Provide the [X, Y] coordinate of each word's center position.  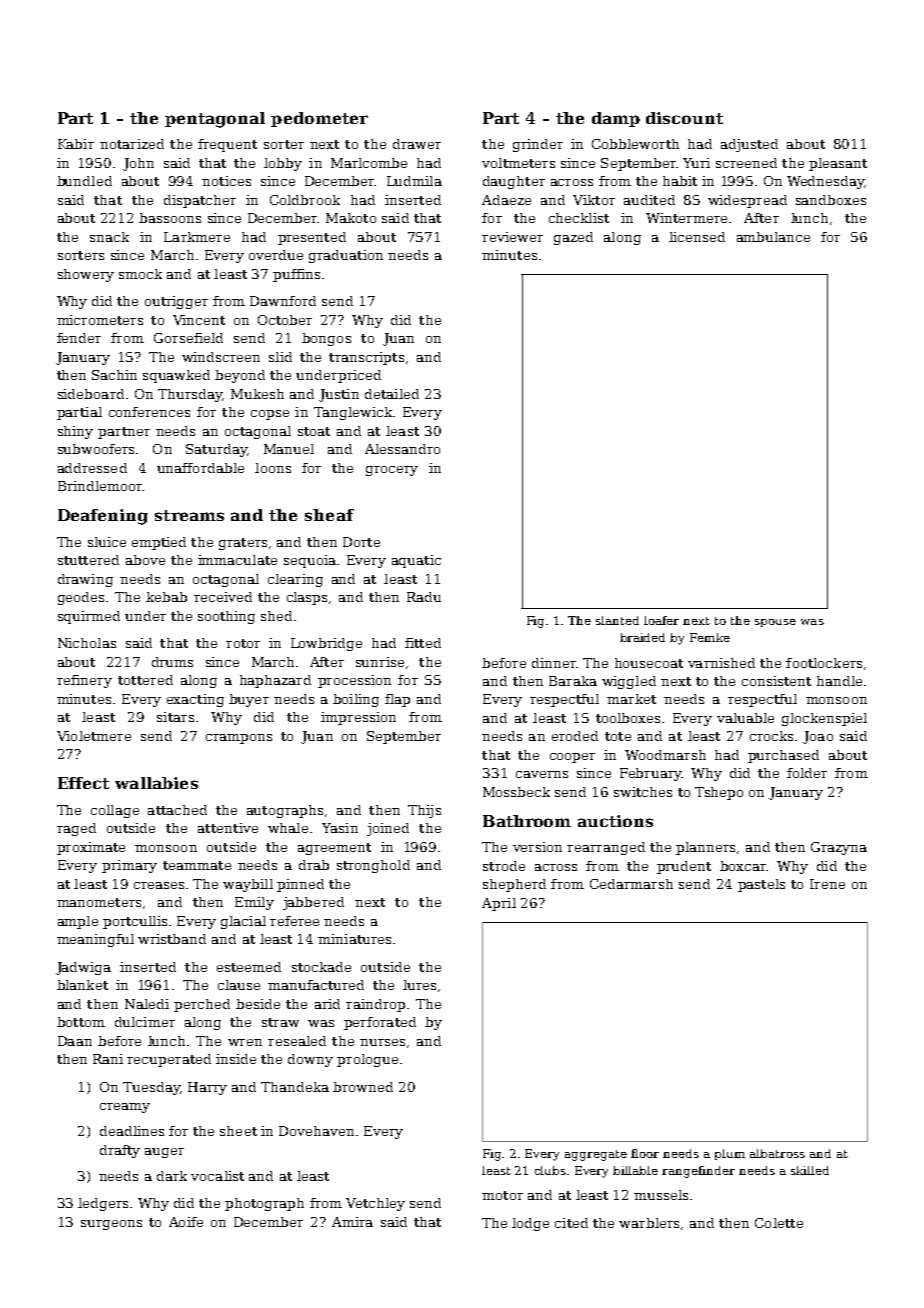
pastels [761, 885]
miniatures [354, 939]
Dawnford [283, 301]
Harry [207, 1088]
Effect [83, 783]
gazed [573, 238]
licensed [697, 237]
